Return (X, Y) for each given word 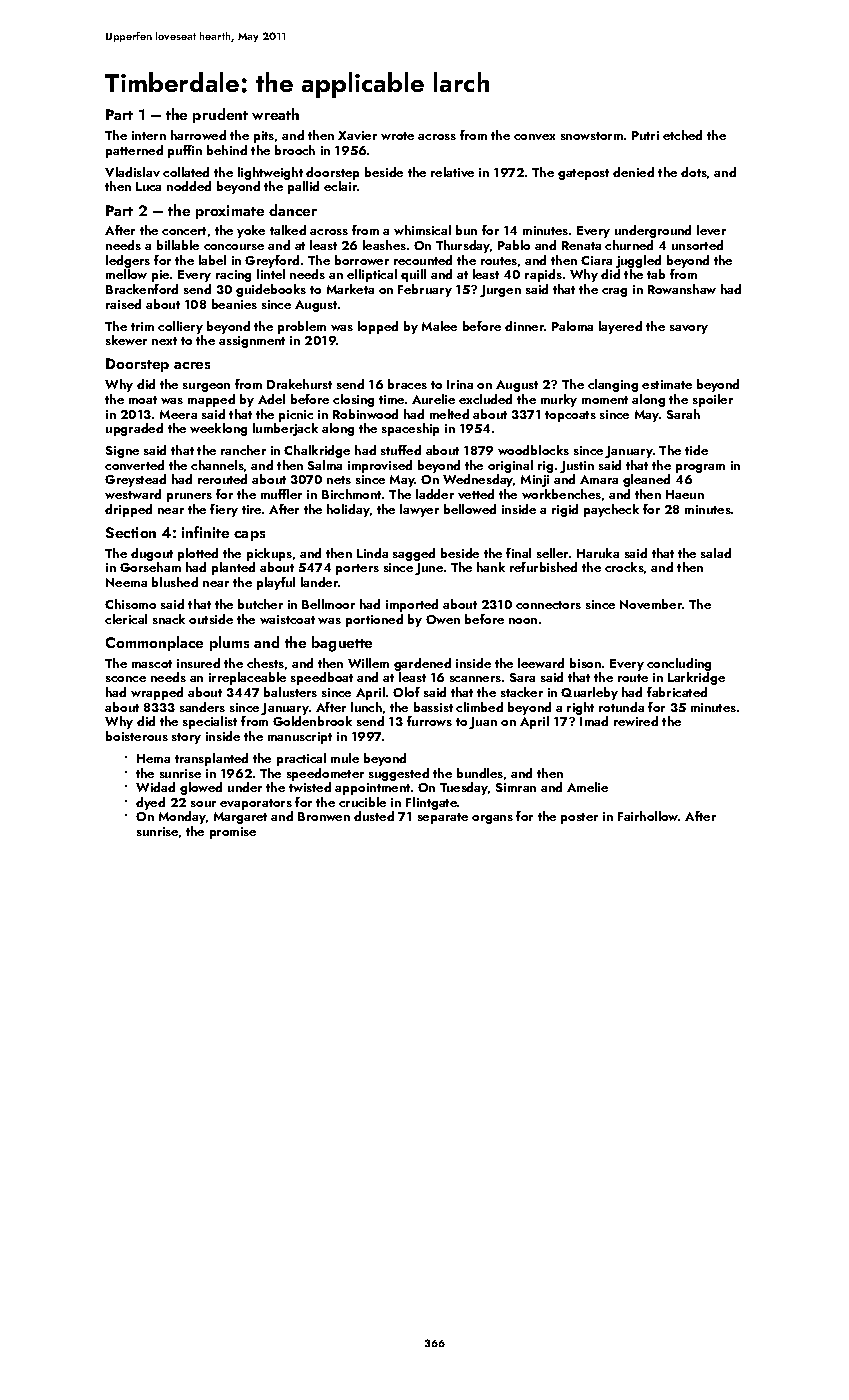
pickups (269, 554)
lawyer (419, 510)
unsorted (697, 245)
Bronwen (324, 816)
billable (178, 245)
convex (534, 137)
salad (716, 553)
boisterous (137, 736)
